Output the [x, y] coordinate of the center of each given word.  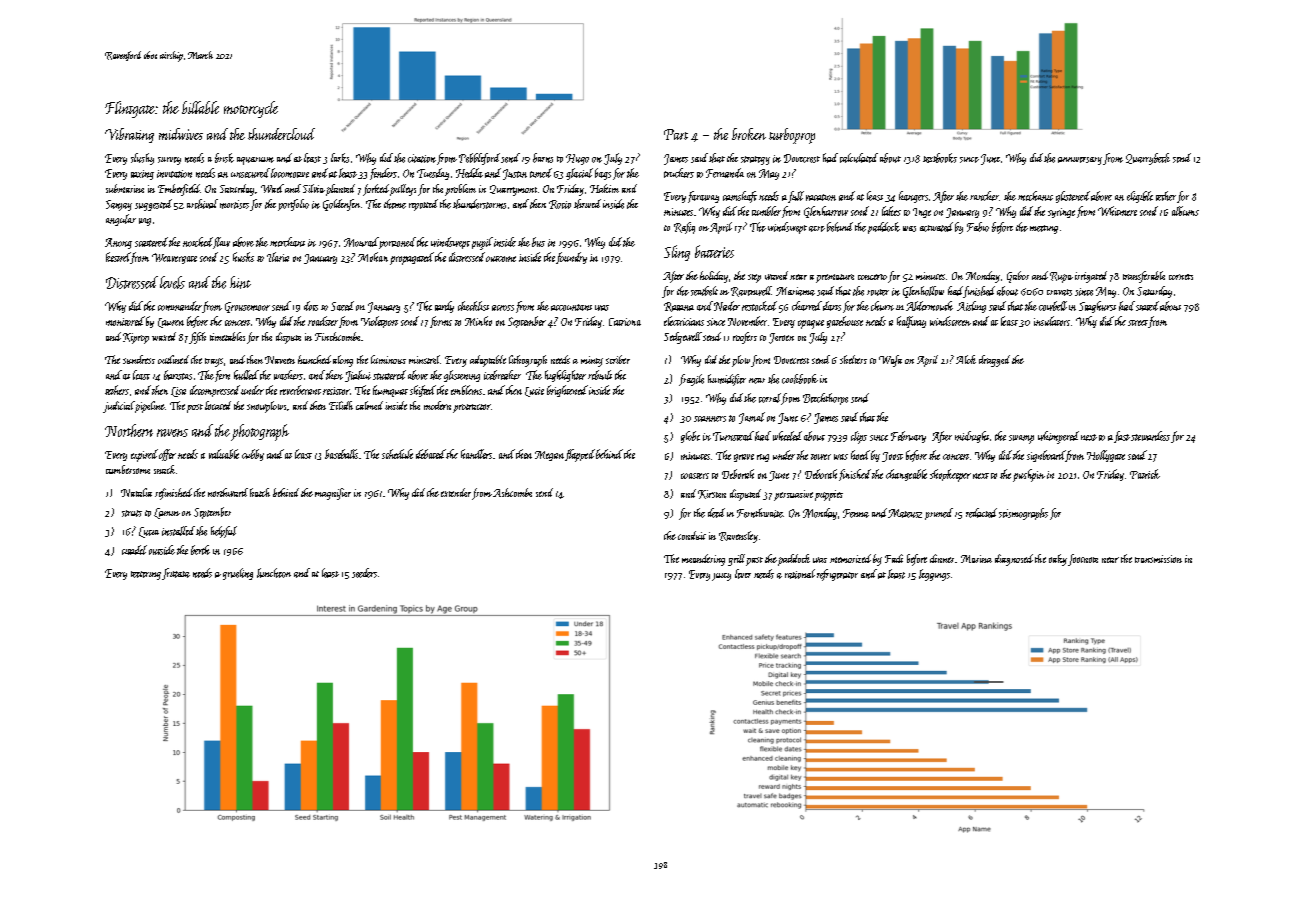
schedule [397, 454]
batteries [714, 251]
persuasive [793, 495]
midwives [181, 134]
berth [200, 550]
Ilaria [278, 257]
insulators [1052, 321]
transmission [1158, 559]
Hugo [577, 159]
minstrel [424, 359]
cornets [1181, 277]
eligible [1140, 197]
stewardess [1150, 436]
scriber [618, 359]
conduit [692, 535]
